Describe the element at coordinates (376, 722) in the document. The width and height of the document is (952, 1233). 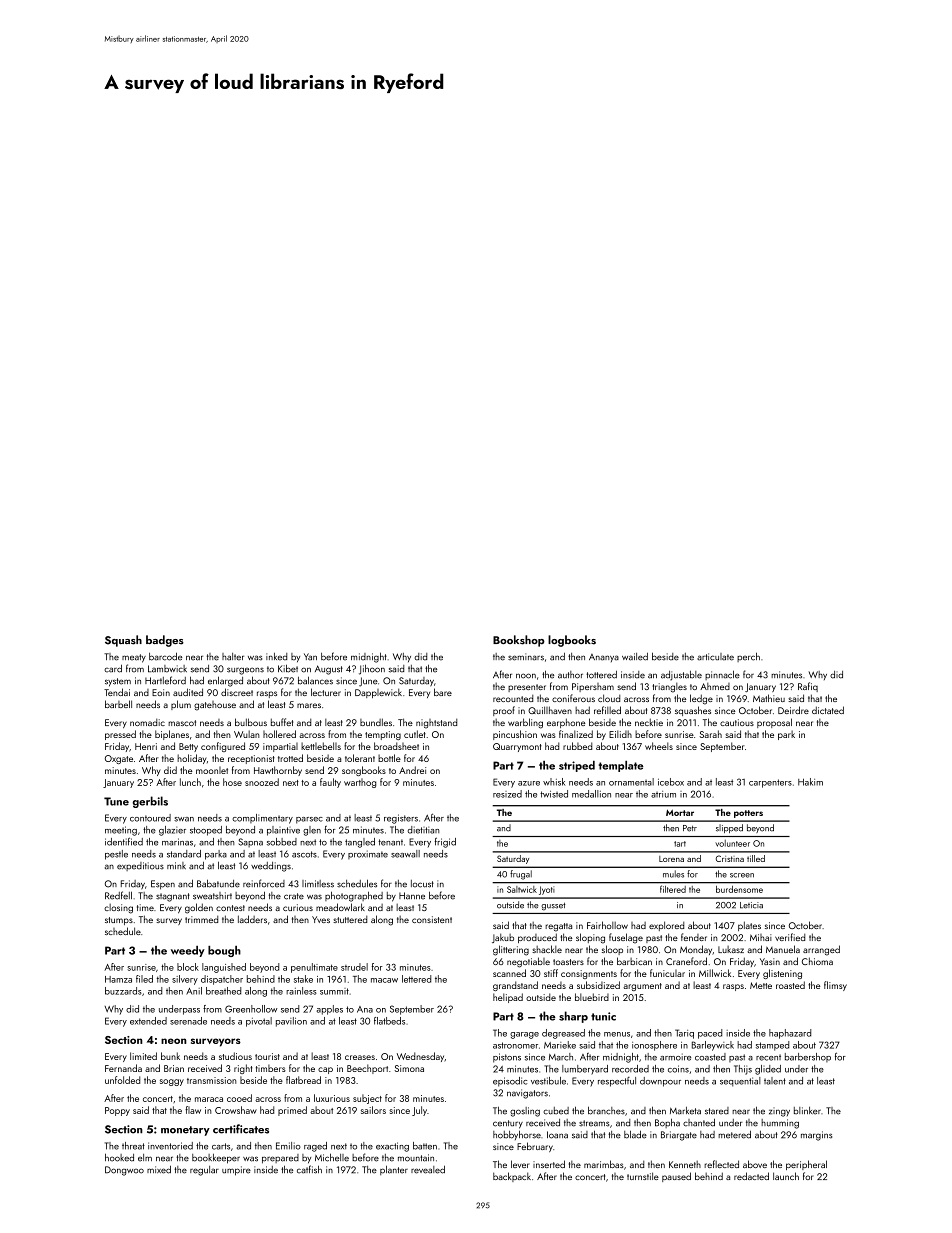
I see `bundles` at that location.
